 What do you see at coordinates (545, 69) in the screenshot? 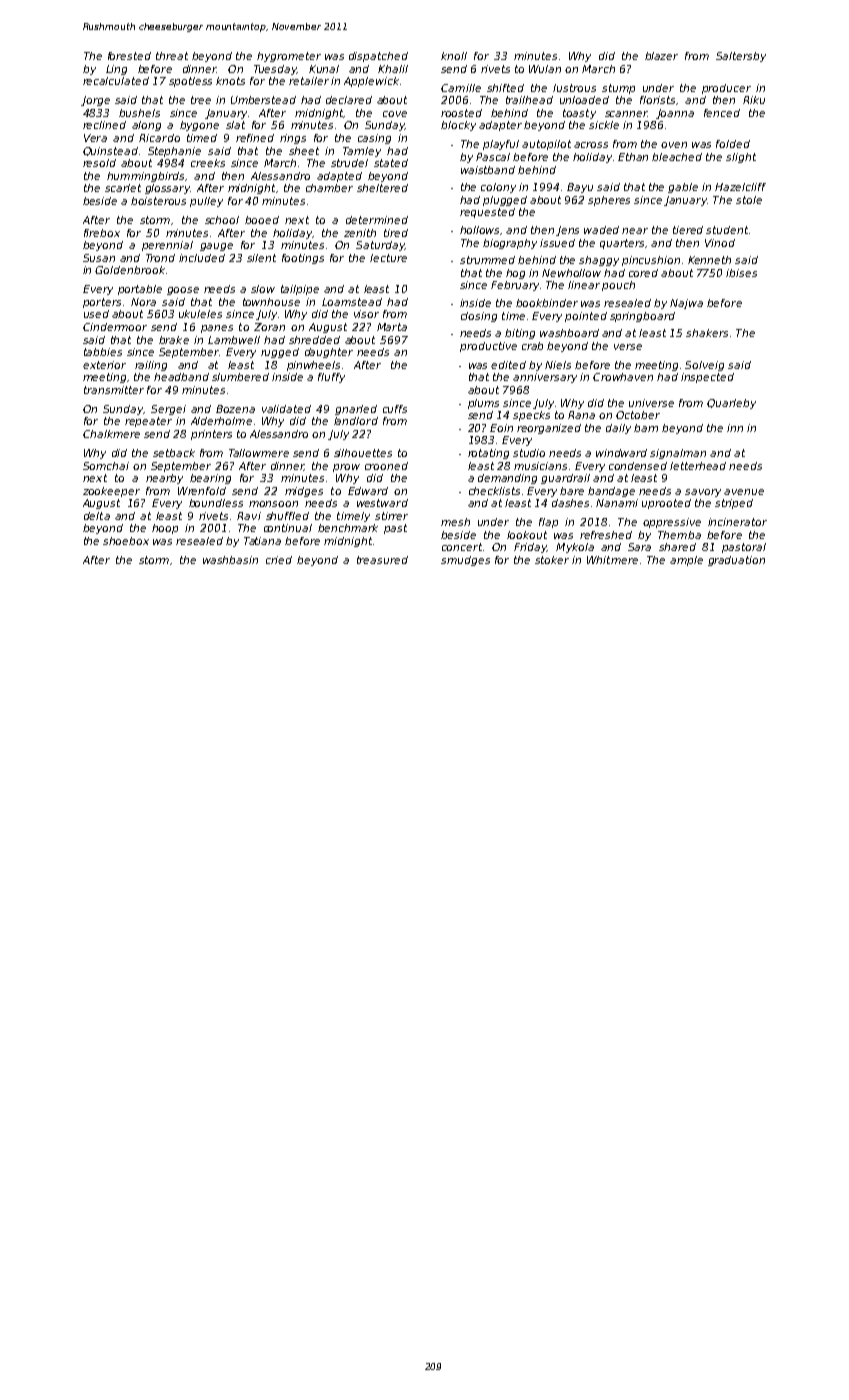
I see `Wulan` at bounding box center [545, 69].
